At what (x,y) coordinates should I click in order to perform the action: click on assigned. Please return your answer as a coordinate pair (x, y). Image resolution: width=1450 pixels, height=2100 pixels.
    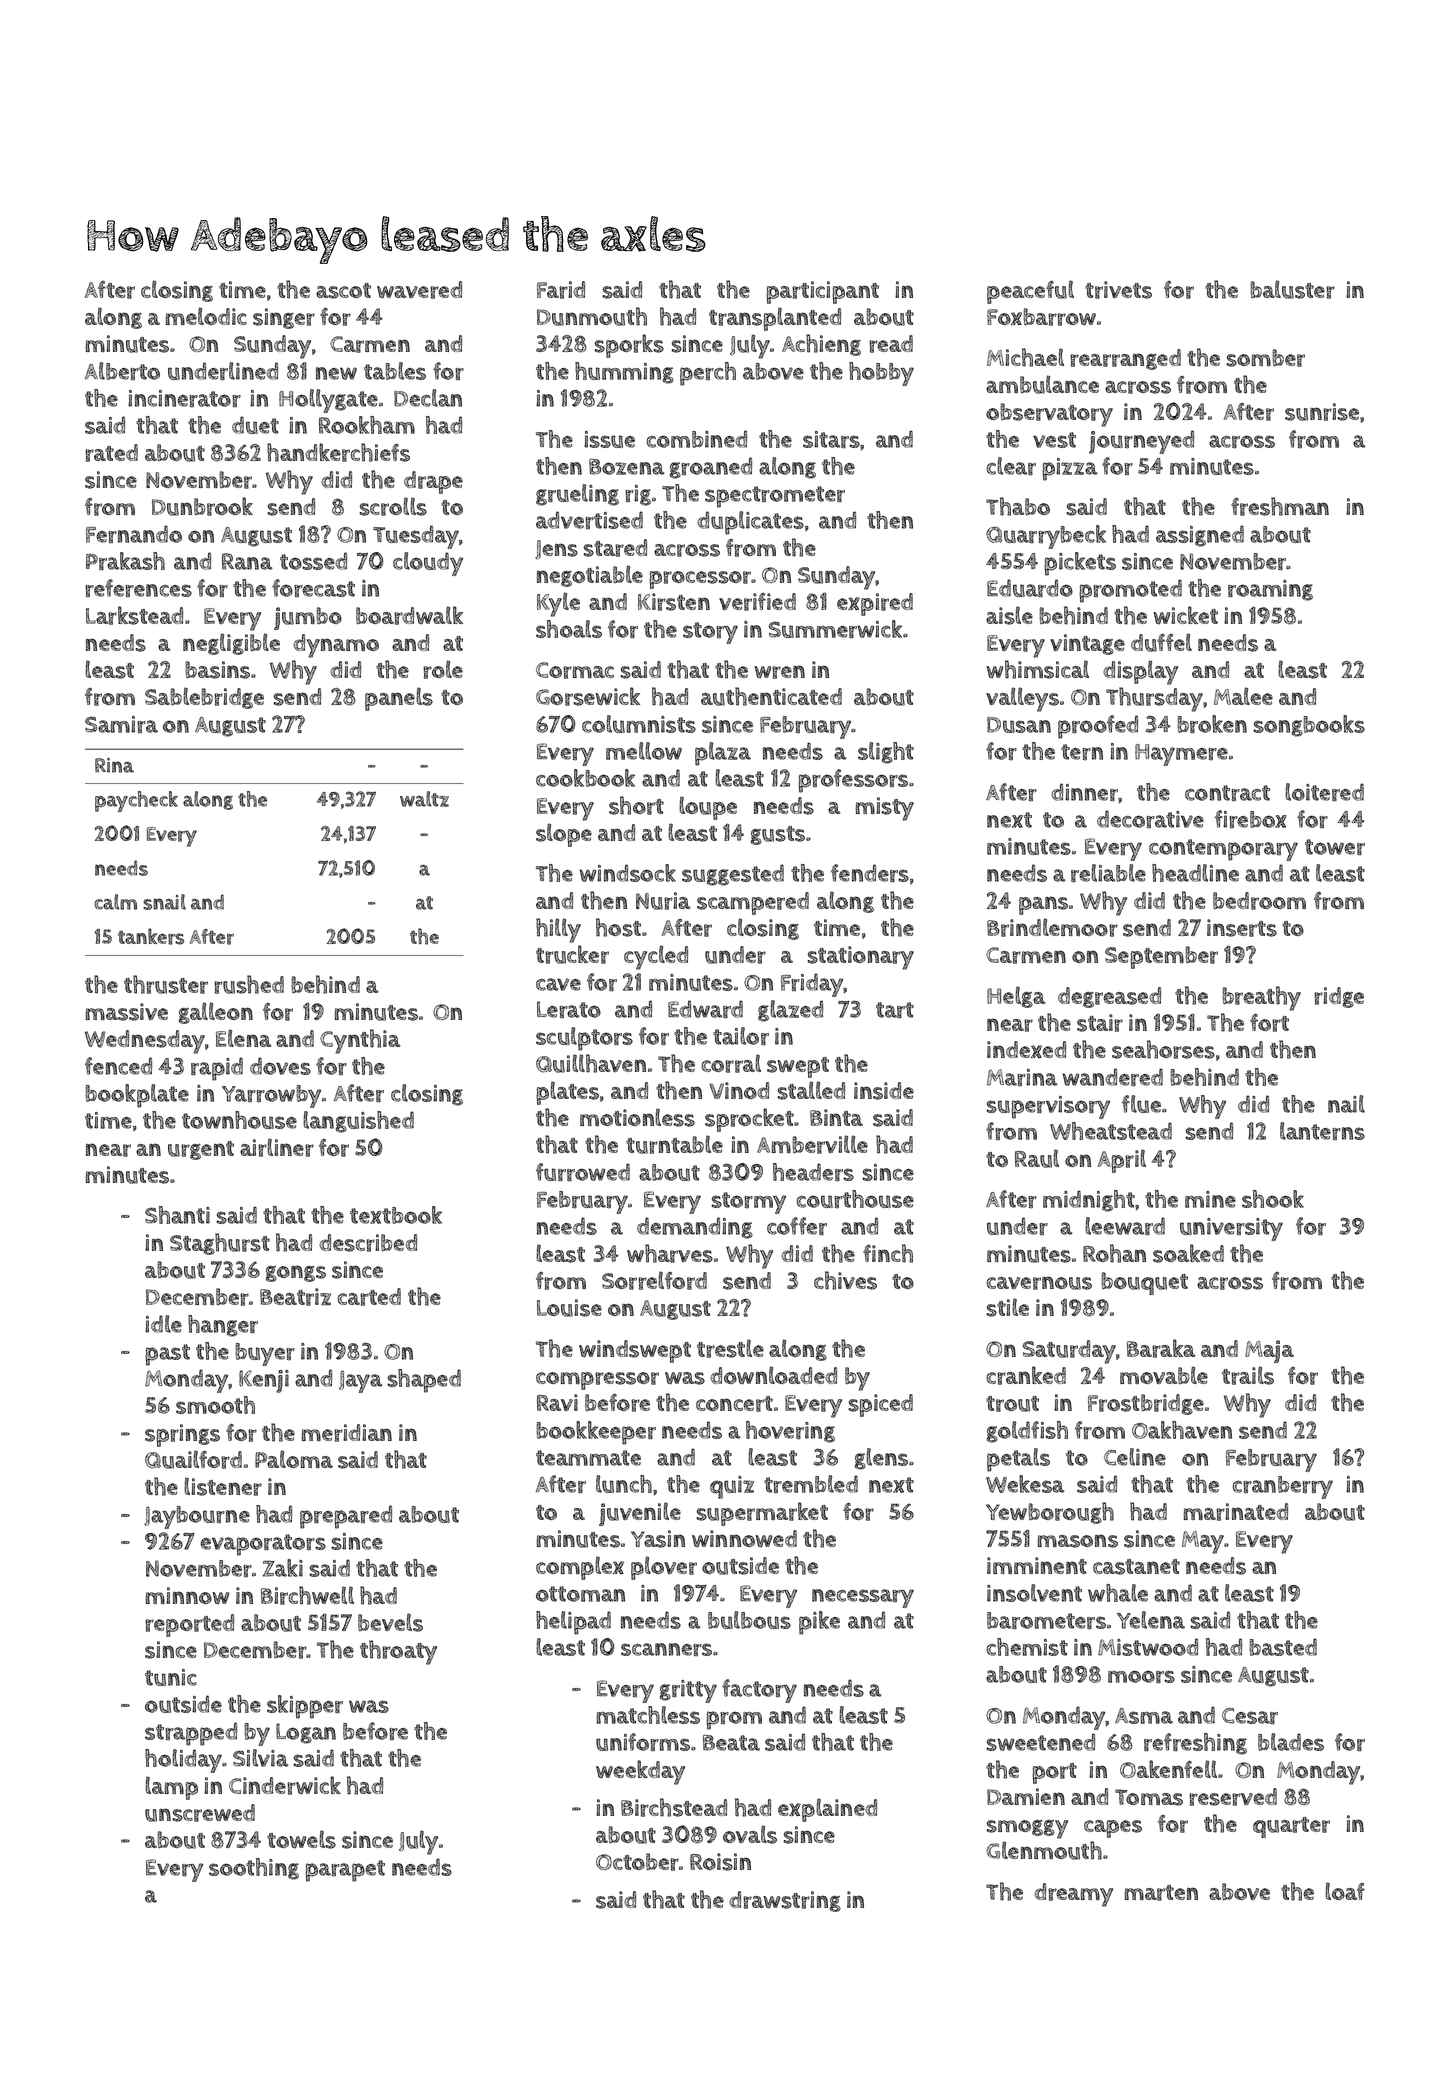
    Looking at the image, I should click on (1200, 536).
